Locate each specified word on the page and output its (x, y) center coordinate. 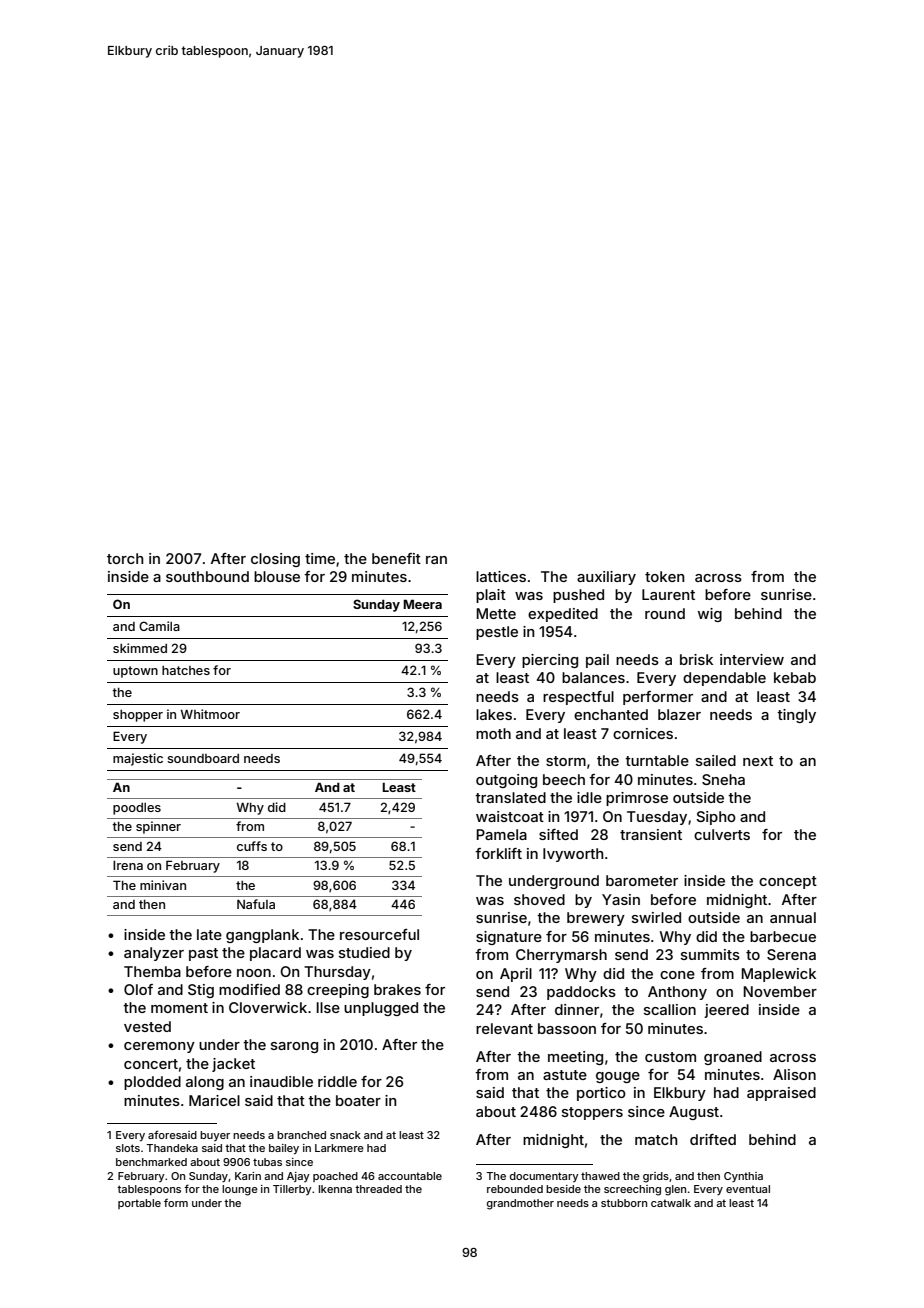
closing (275, 560)
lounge (240, 1190)
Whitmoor (210, 714)
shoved (539, 899)
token (664, 576)
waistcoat (510, 816)
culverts (722, 834)
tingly (796, 716)
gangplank (262, 936)
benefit (396, 558)
